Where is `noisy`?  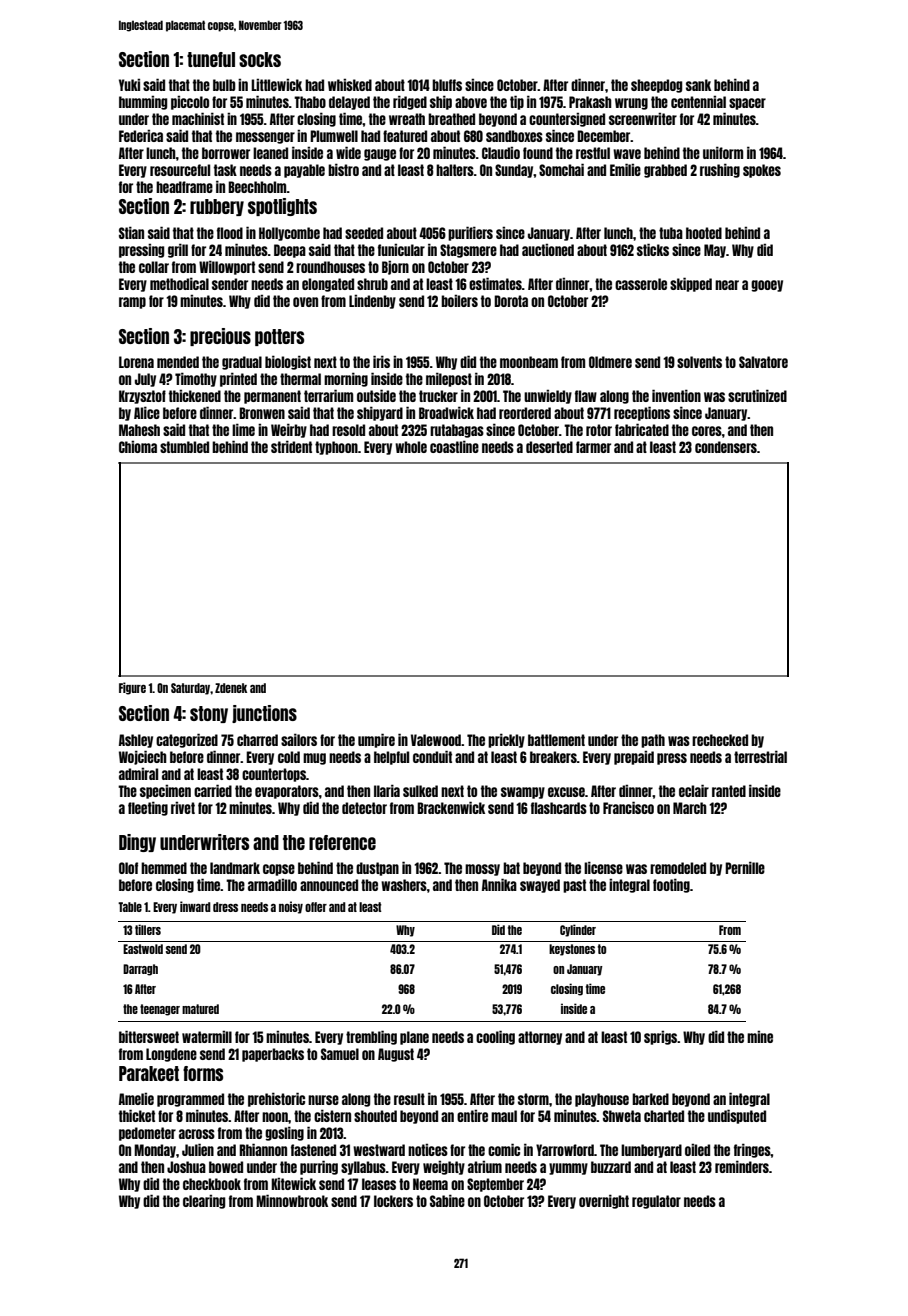
noisy is located at coordinates (291, 907).
